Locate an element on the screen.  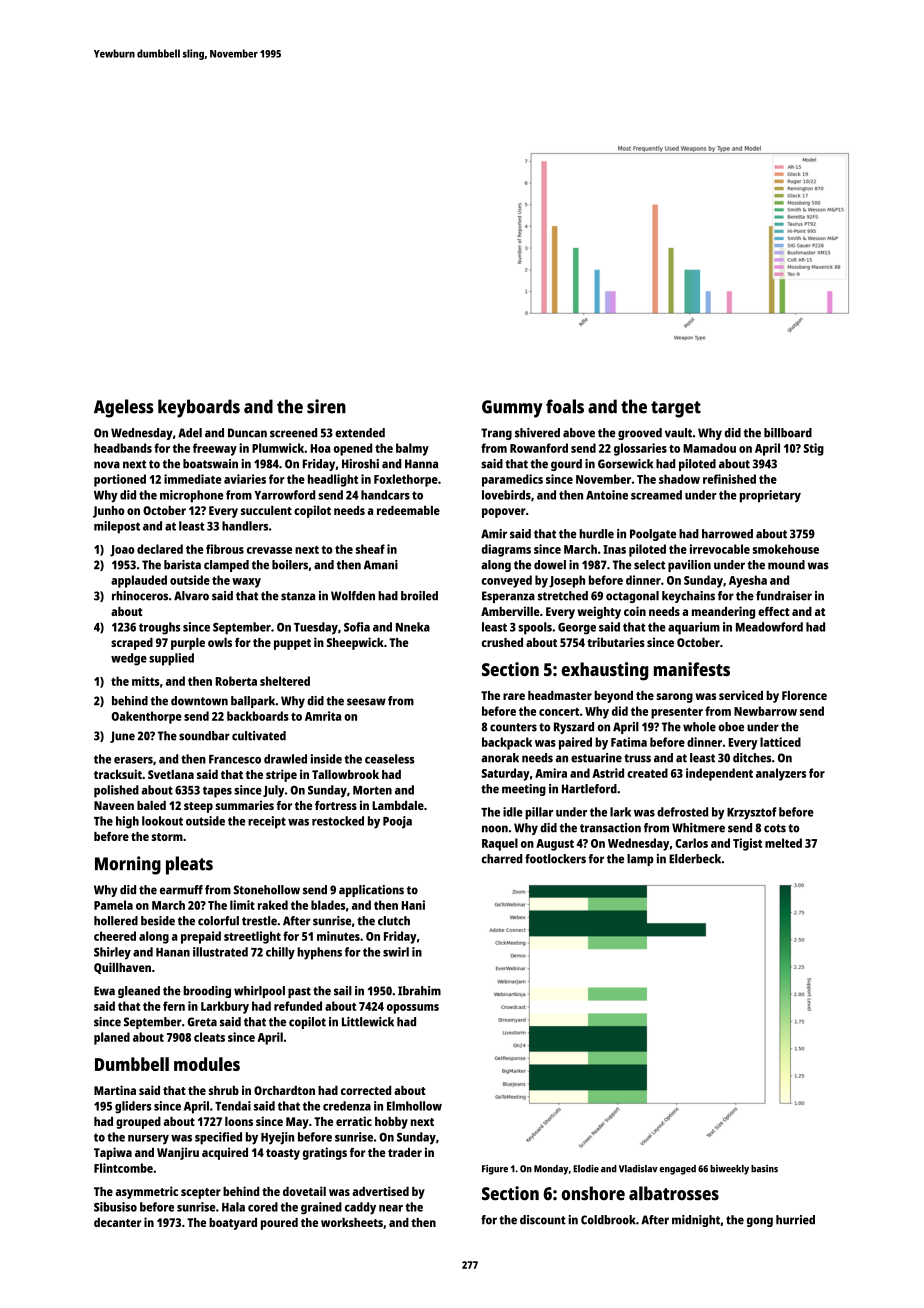
whirlpool is located at coordinates (259, 992).
